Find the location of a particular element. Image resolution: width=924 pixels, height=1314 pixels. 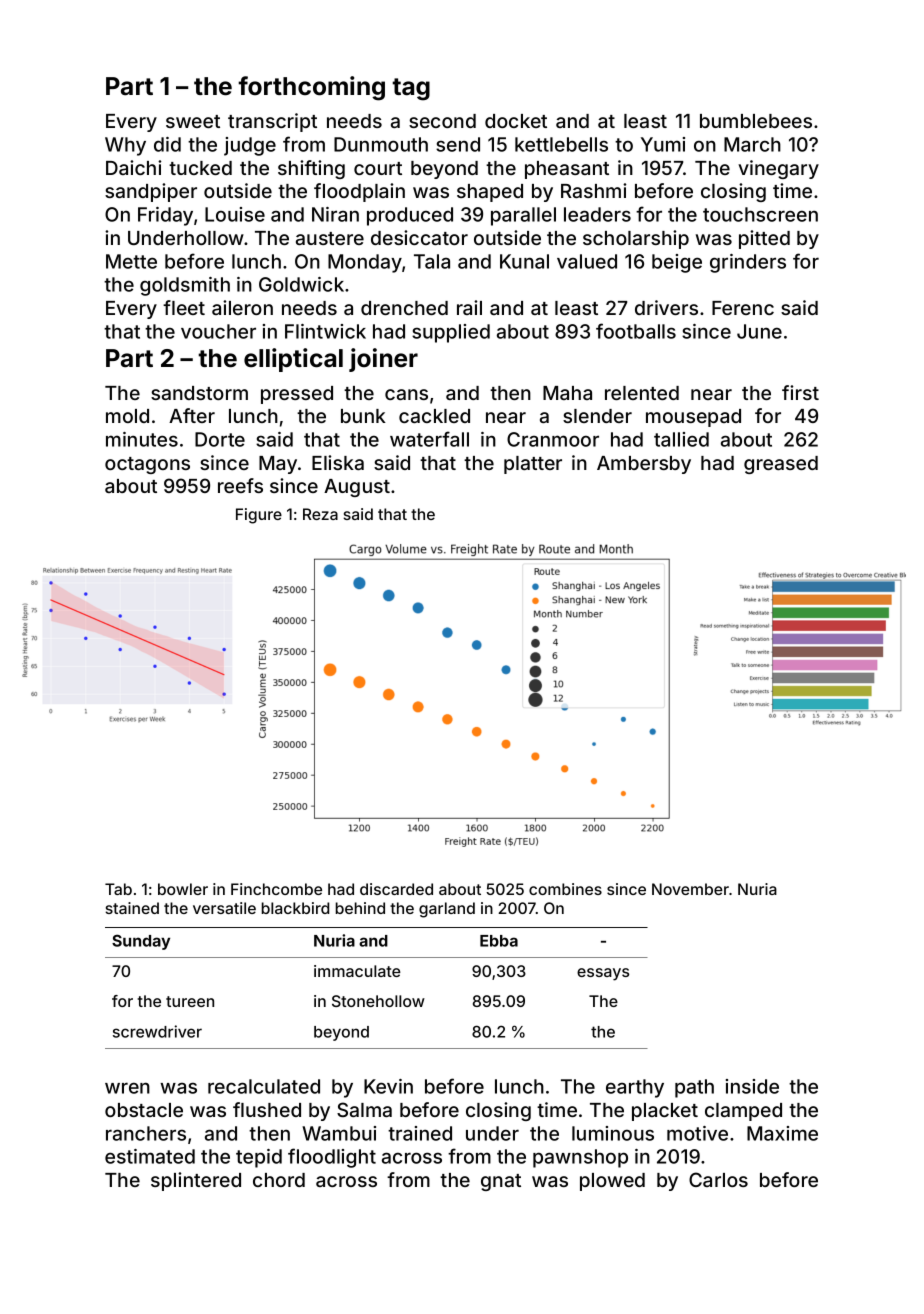

essays is located at coordinates (603, 974).
